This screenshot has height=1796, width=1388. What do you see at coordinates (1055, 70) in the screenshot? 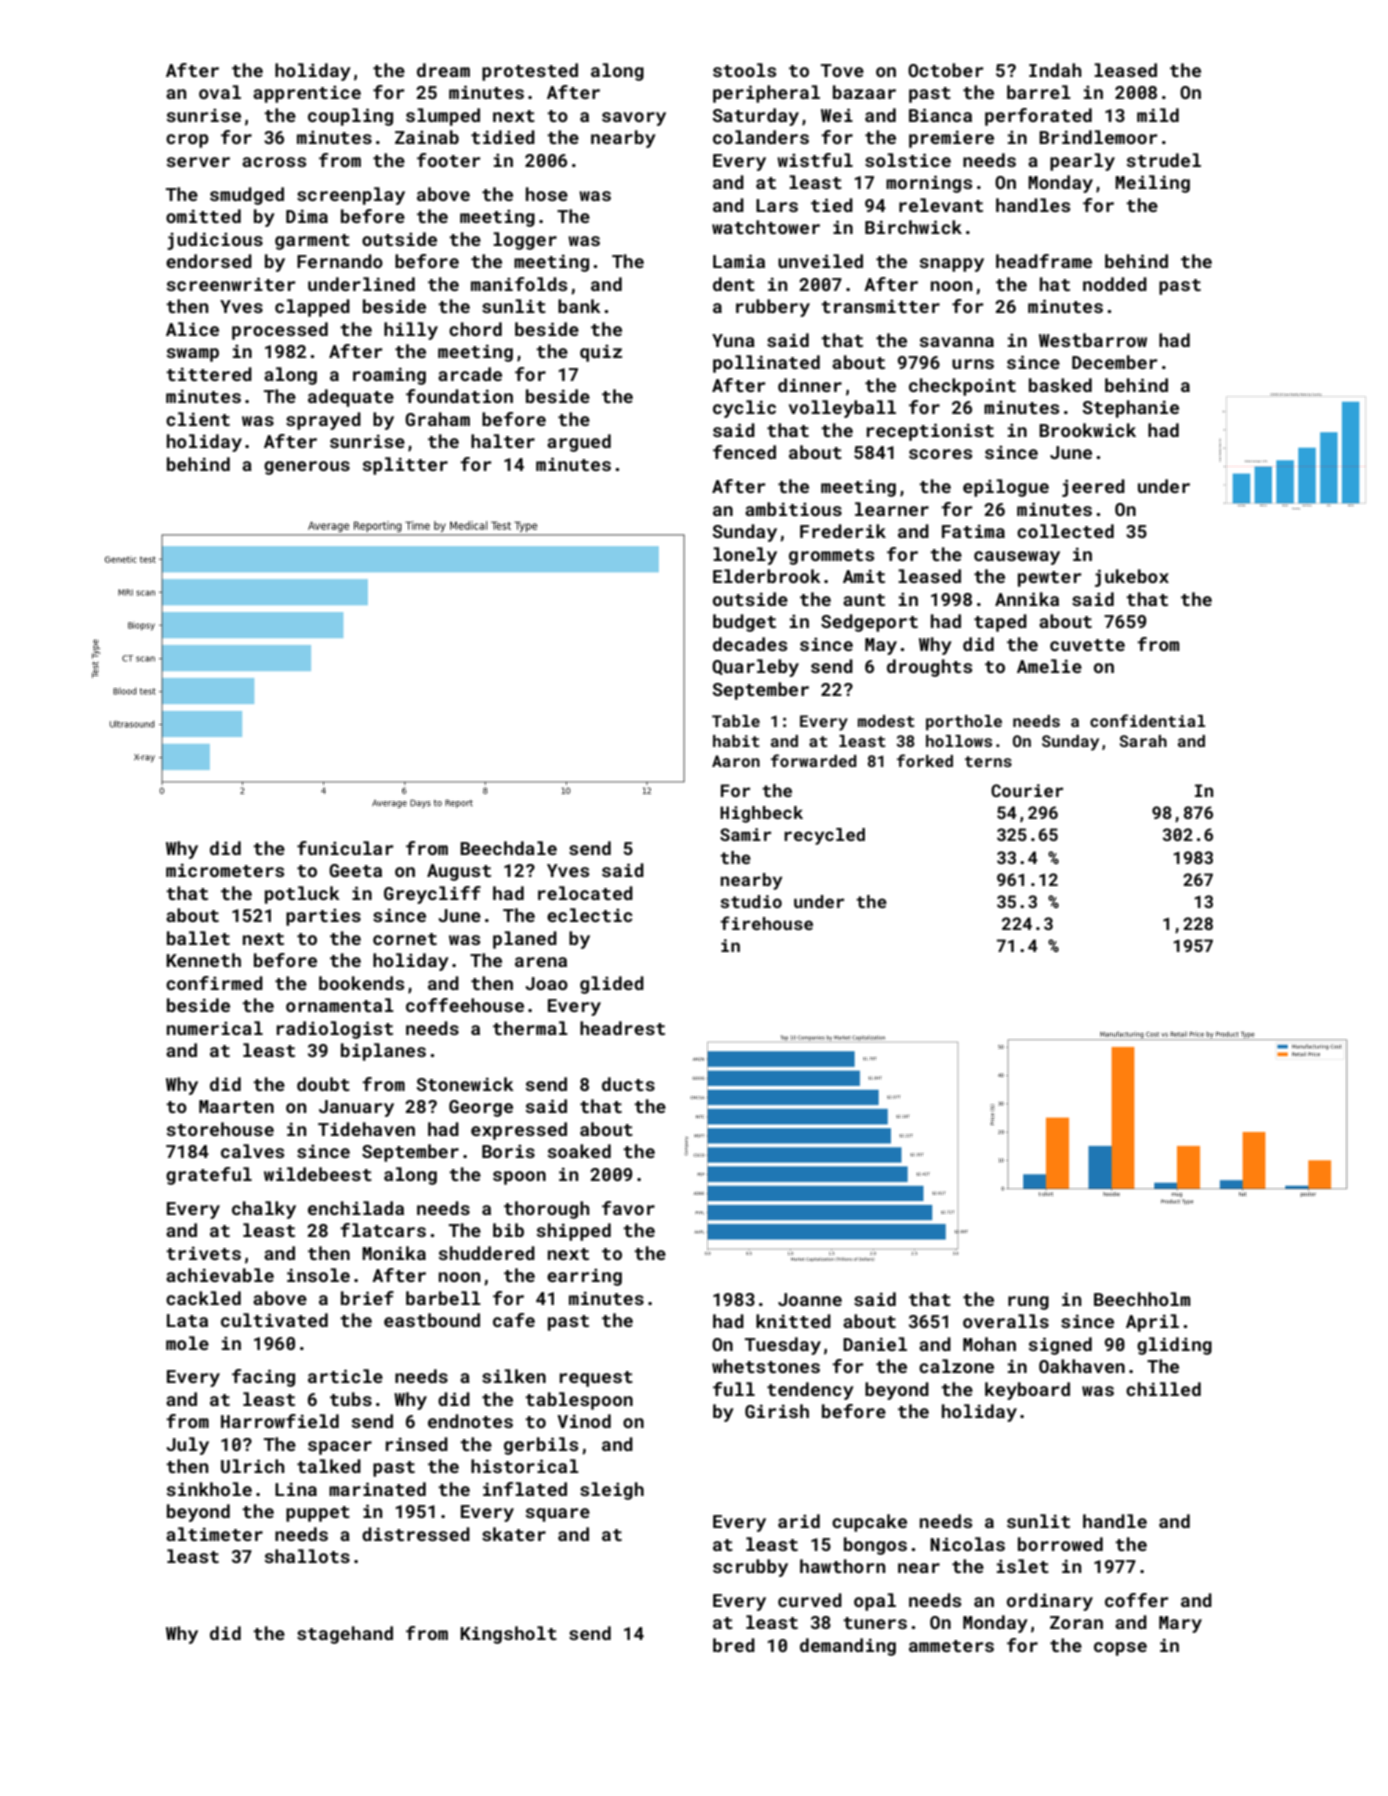
I see `Indah` at bounding box center [1055, 70].
